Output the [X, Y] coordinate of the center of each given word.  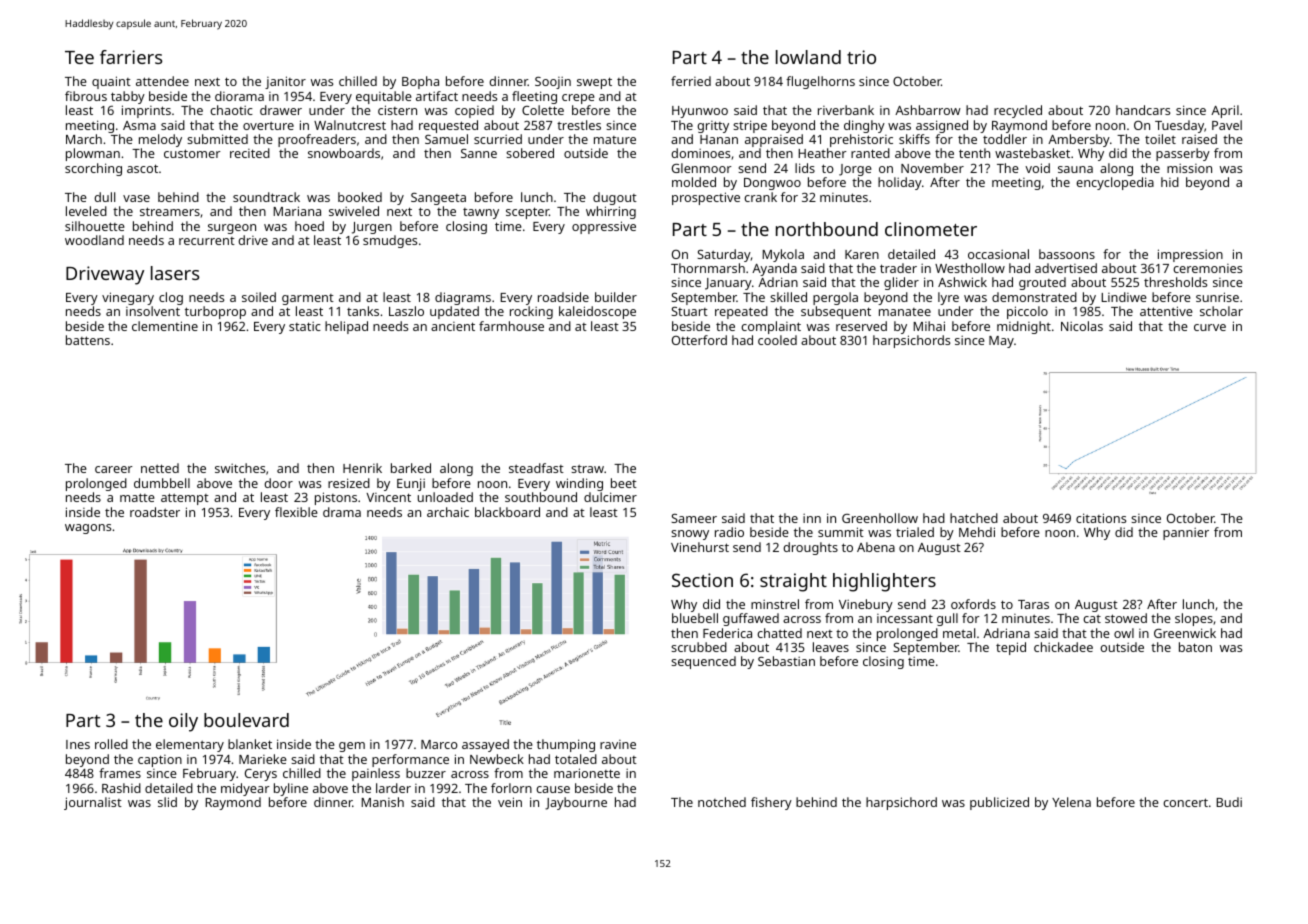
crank [760, 197]
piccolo [1027, 312]
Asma [139, 125]
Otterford [699, 340]
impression [1190, 255]
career [114, 469]
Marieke [263, 759]
